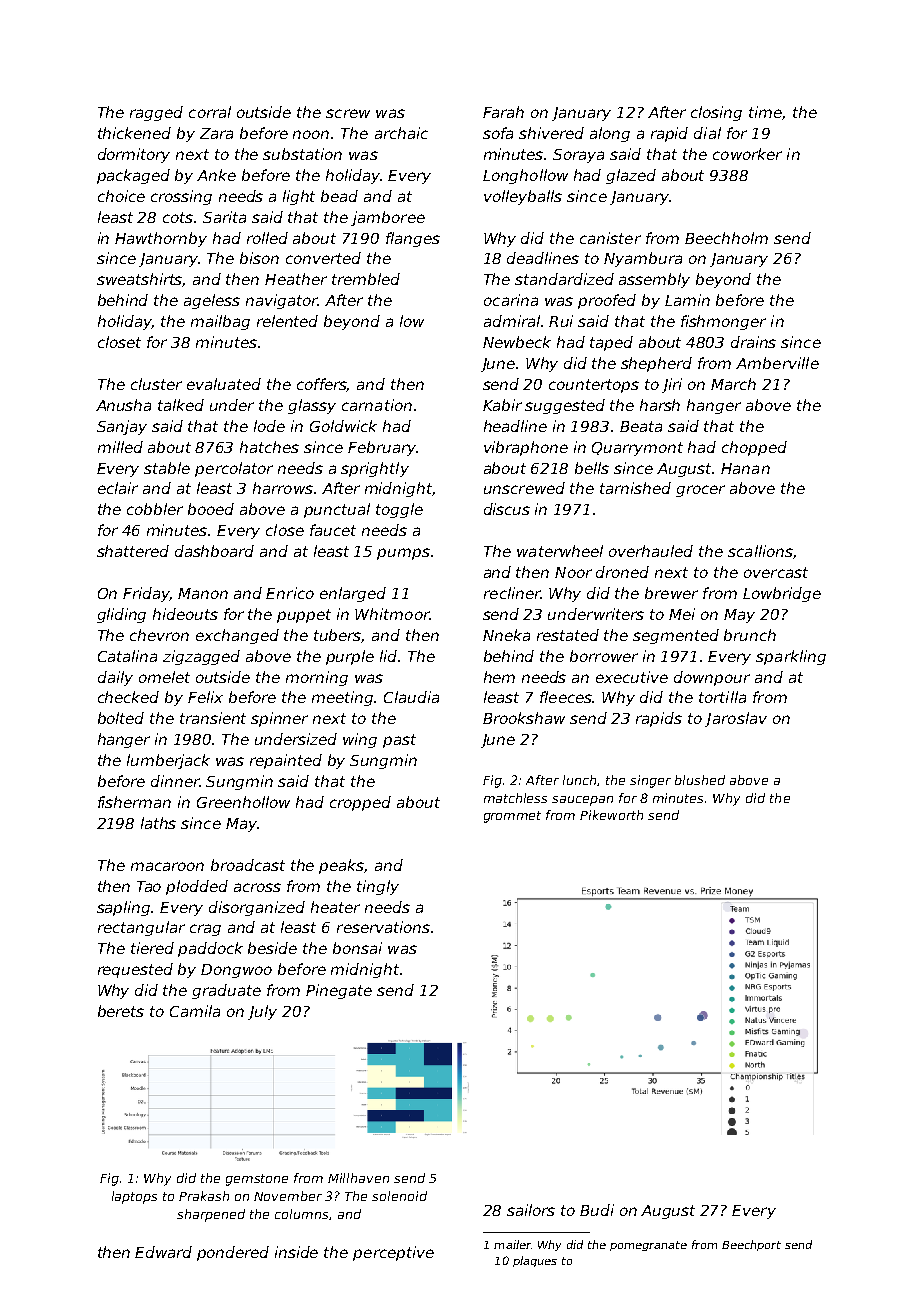  Describe the element at coordinates (747, 154) in the image. I see `coworker` at that location.
